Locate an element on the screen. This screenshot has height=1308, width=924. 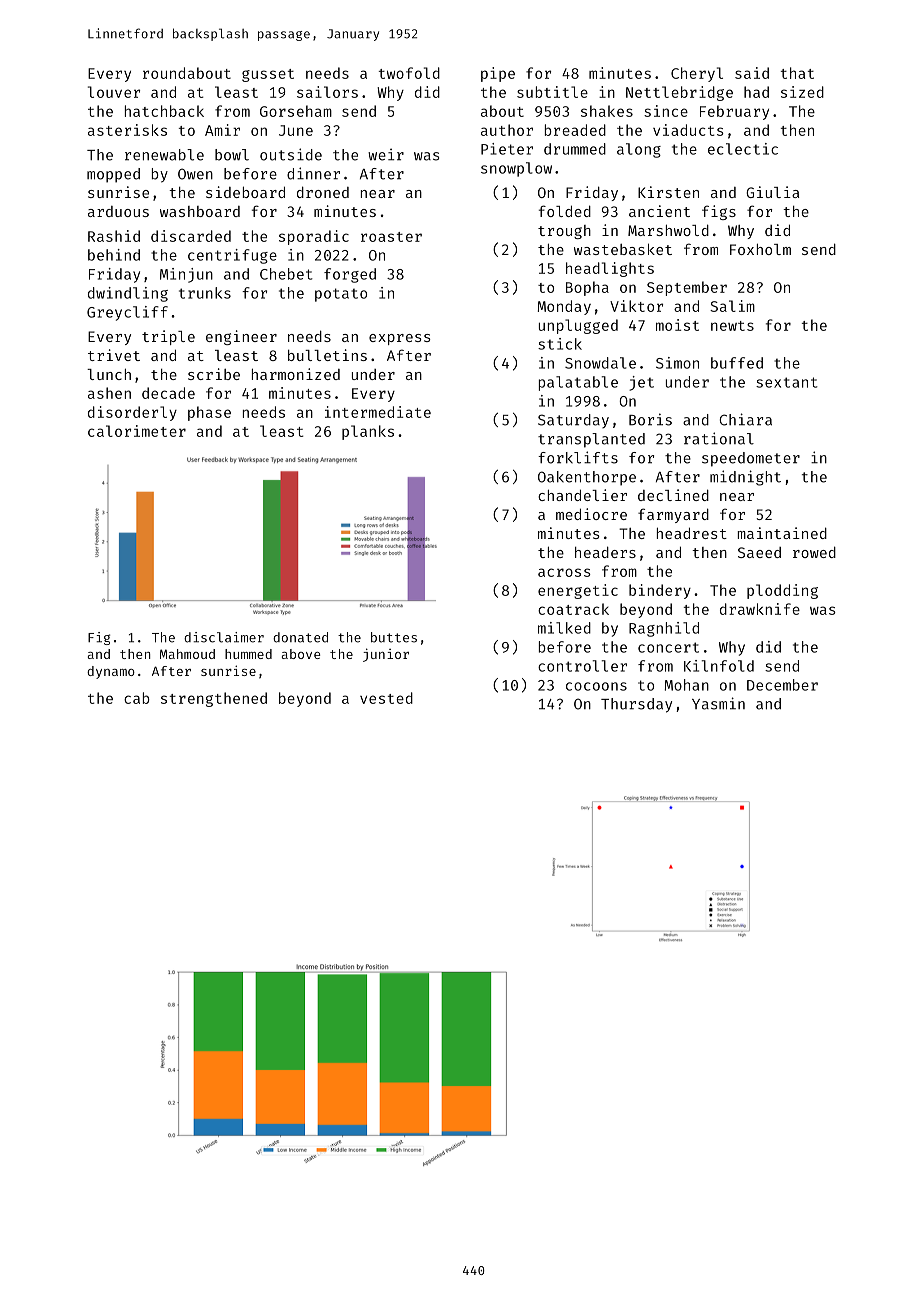
eclectic is located at coordinates (743, 149).
